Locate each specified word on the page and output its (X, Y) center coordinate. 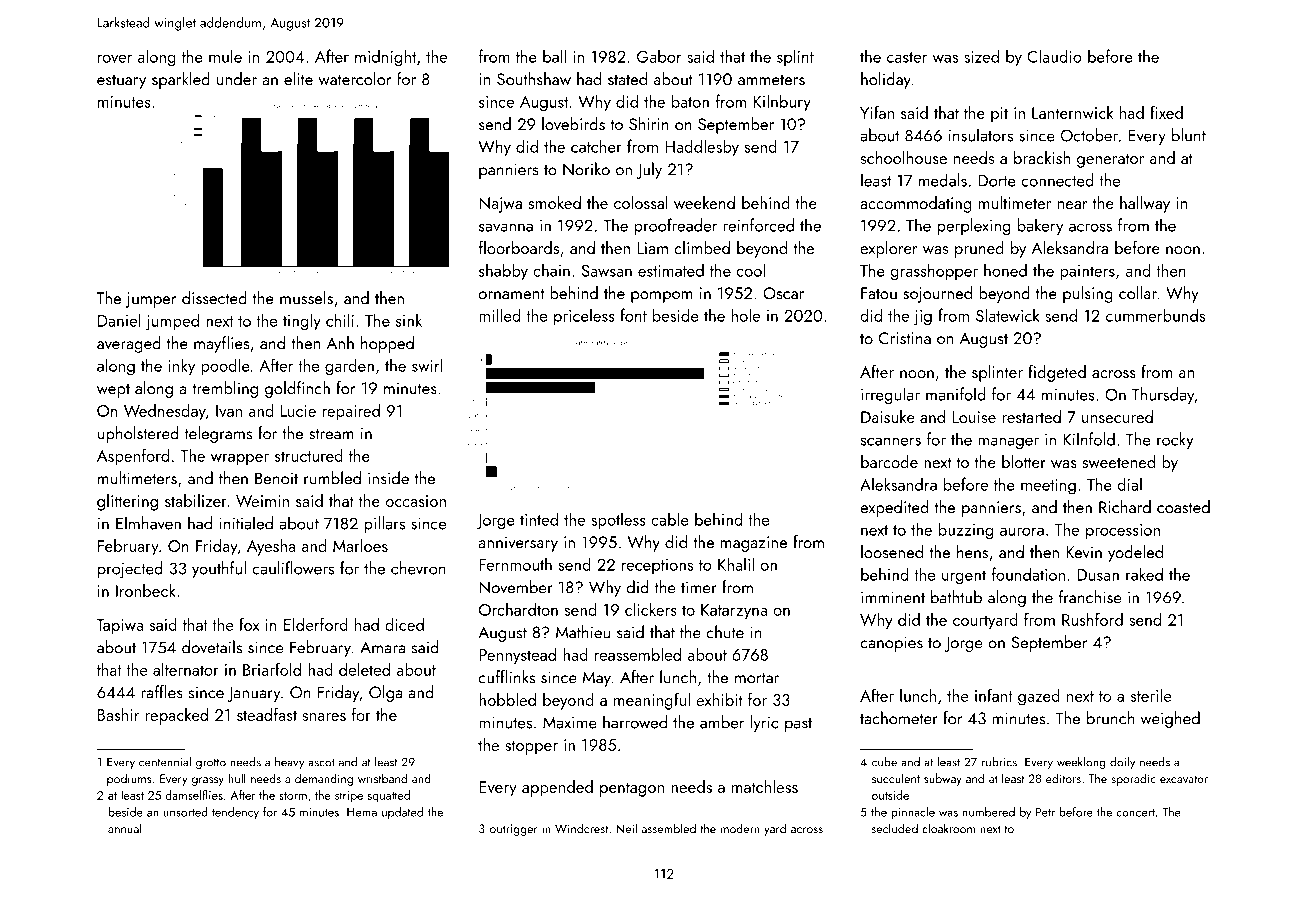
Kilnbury (782, 102)
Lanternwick (1072, 112)
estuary (121, 82)
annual (125, 828)
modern (740, 828)
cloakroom (948, 828)
